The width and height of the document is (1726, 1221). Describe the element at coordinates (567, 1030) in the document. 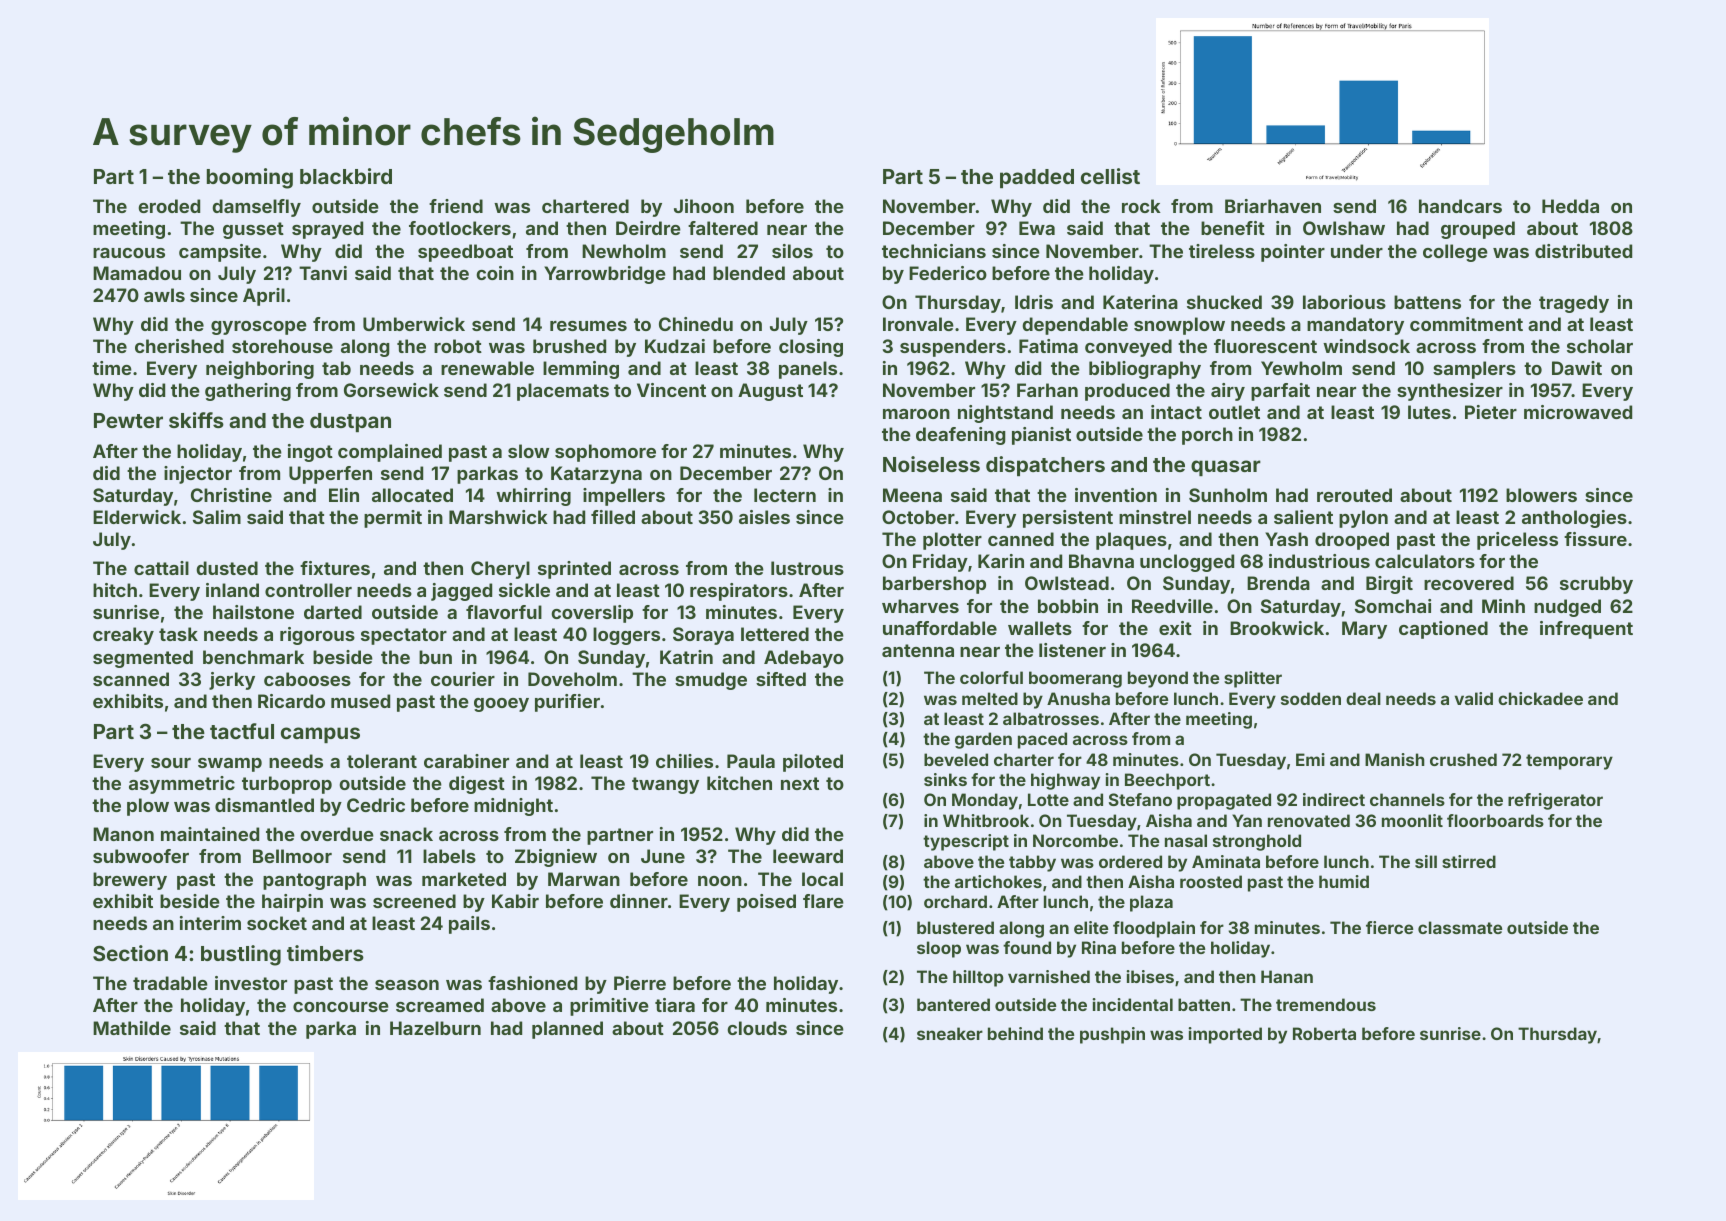

I see `planned` at that location.
